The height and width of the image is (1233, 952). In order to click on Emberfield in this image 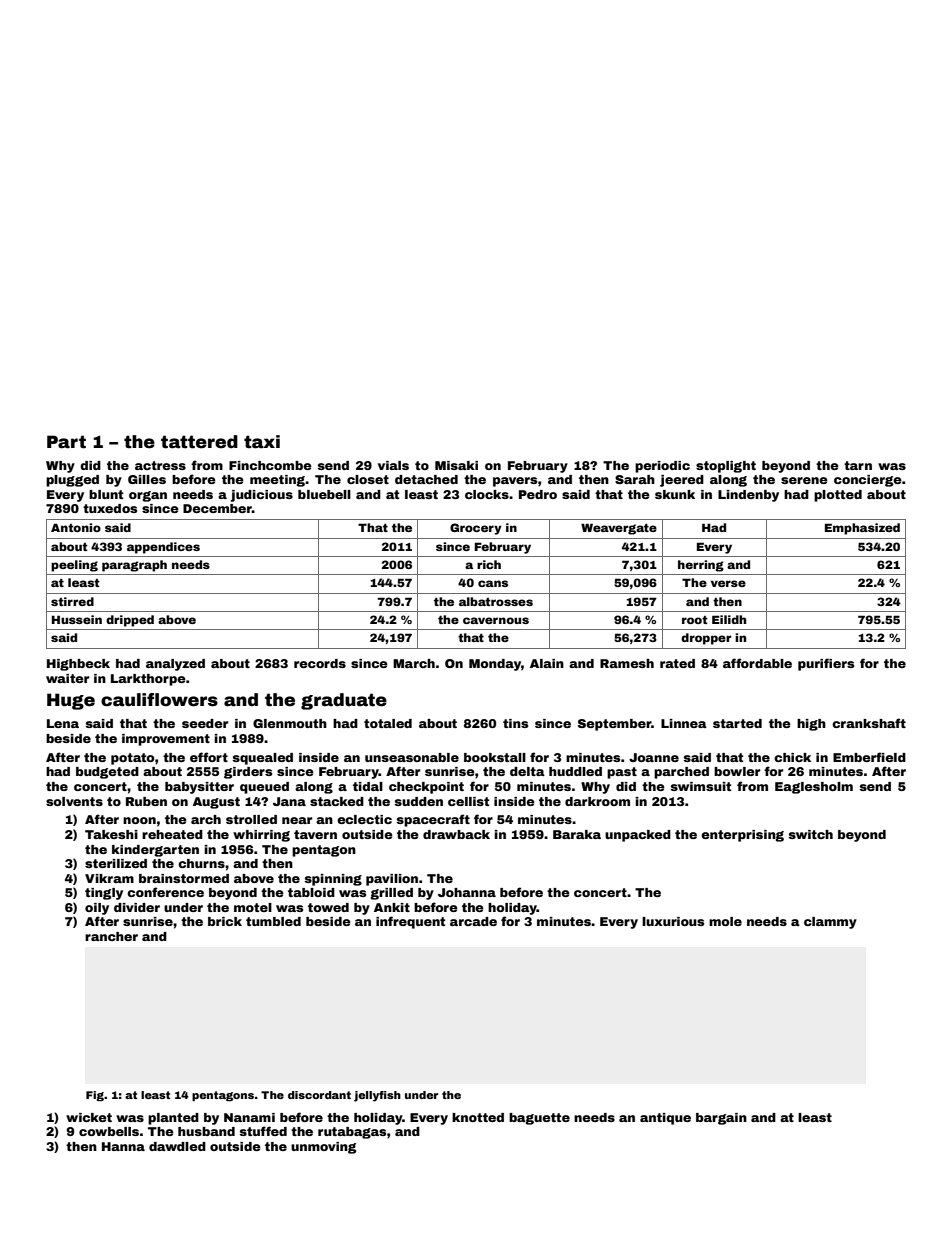, I will do `click(869, 757)`.
